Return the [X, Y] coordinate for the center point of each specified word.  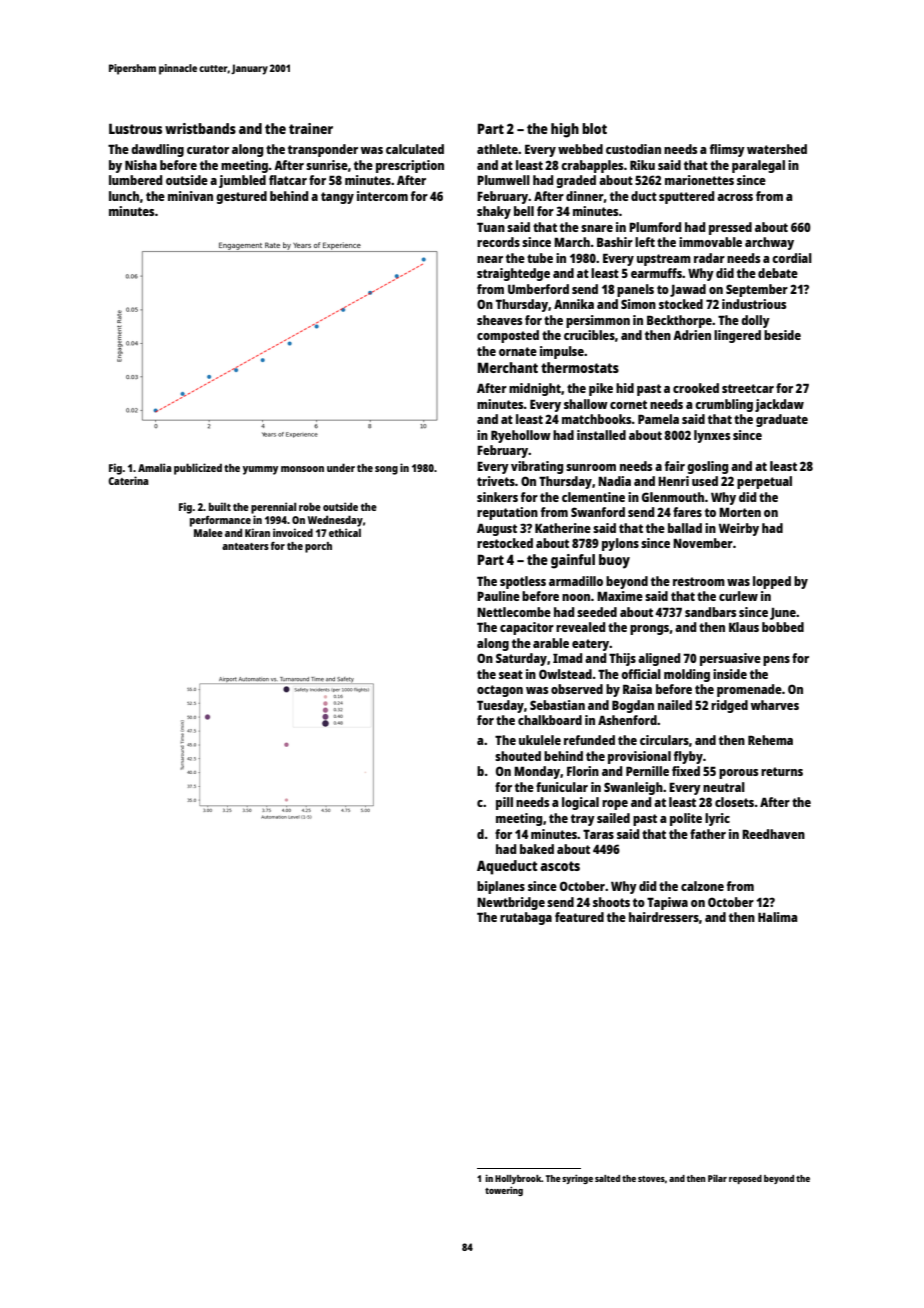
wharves [775, 705]
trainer [311, 128]
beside [782, 335]
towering [504, 1191]
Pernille [647, 771]
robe [310, 506]
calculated [415, 149]
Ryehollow [521, 436]
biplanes [501, 887]
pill [504, 803]
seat [511, 674]
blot [594, 128]
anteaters [245, 546]
